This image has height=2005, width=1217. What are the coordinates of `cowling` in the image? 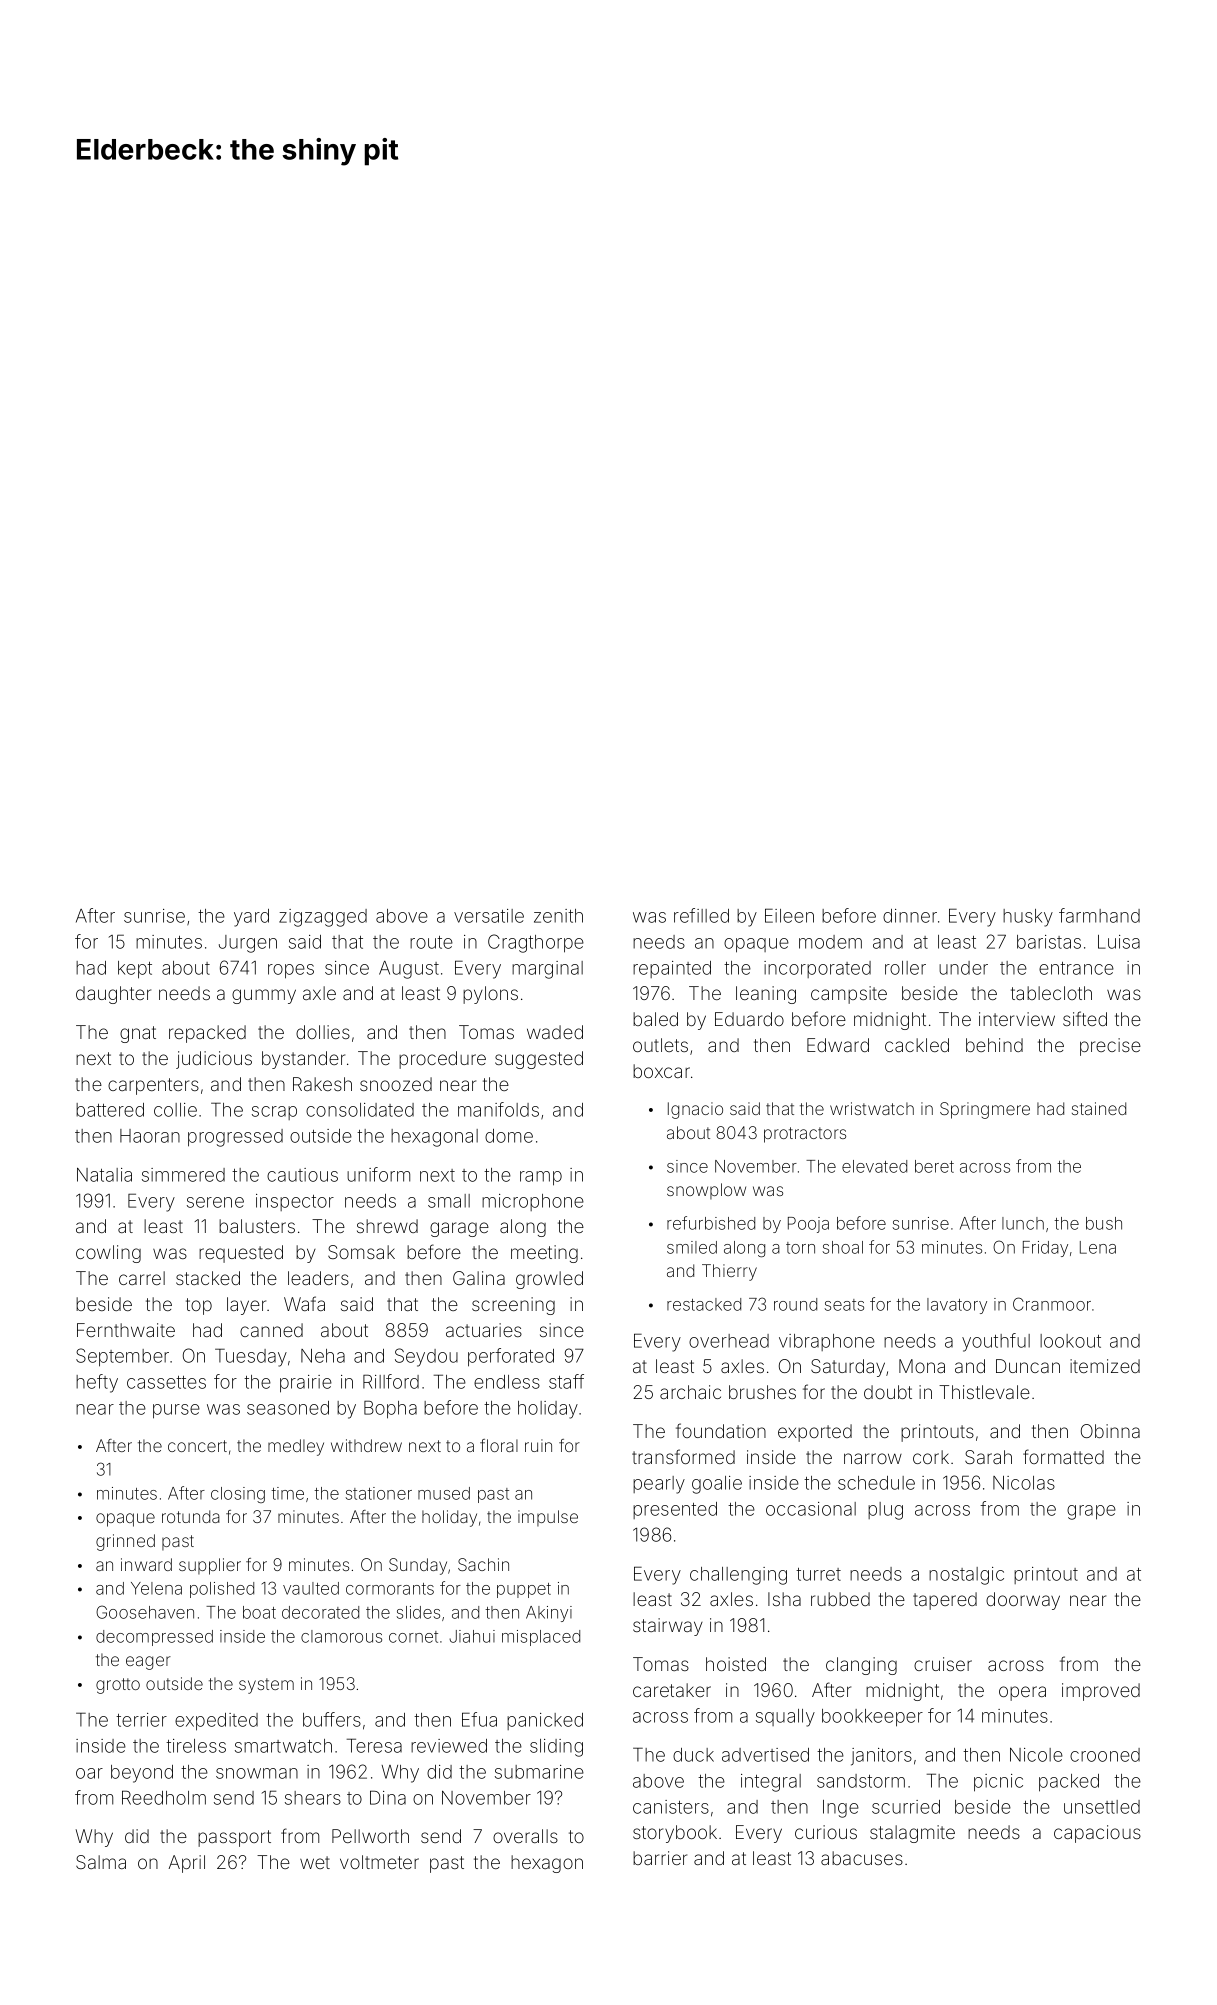 It's located at (108, 1254).
